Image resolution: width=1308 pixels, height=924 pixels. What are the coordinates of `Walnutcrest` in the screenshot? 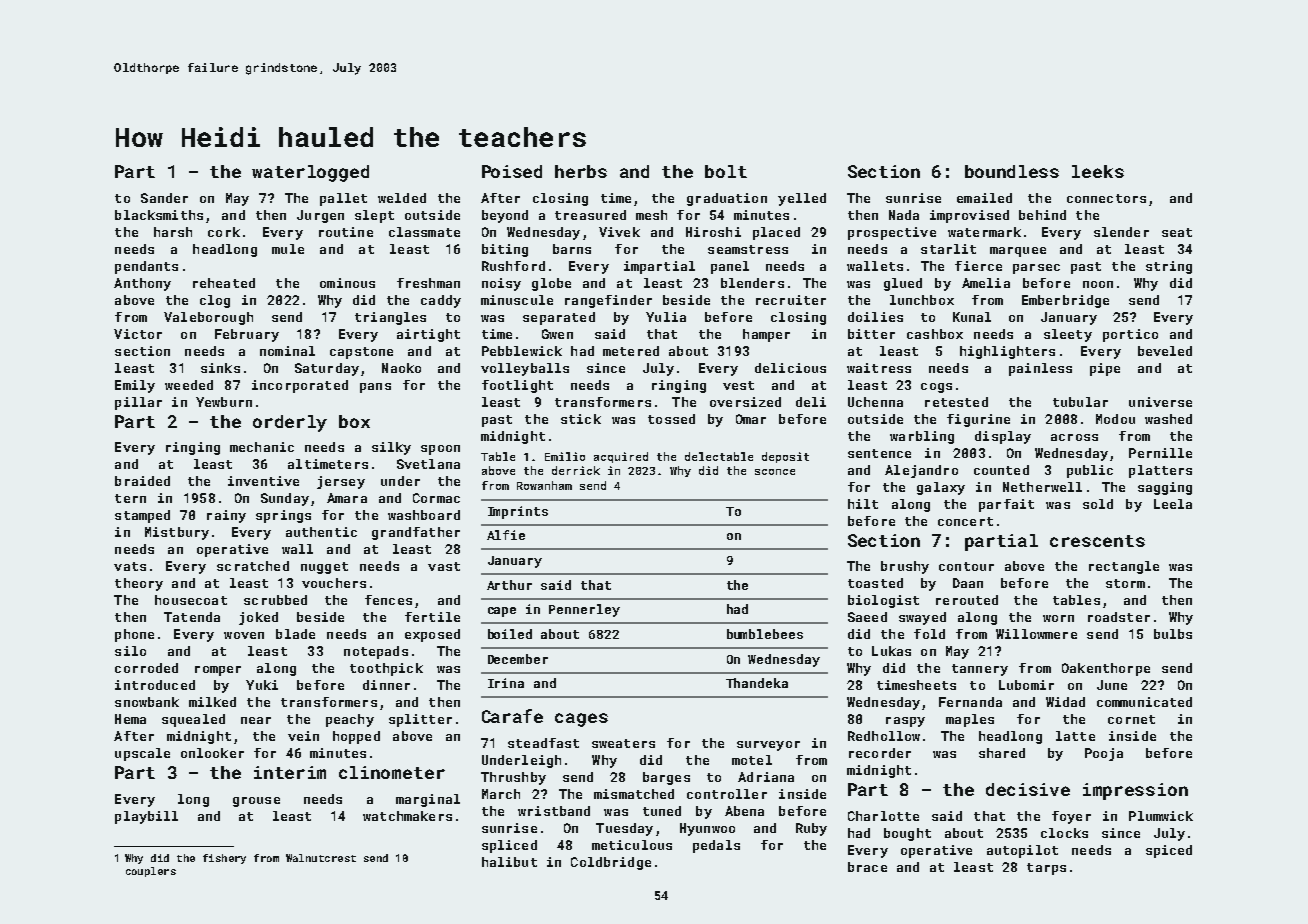 It's located at (321, 858).
